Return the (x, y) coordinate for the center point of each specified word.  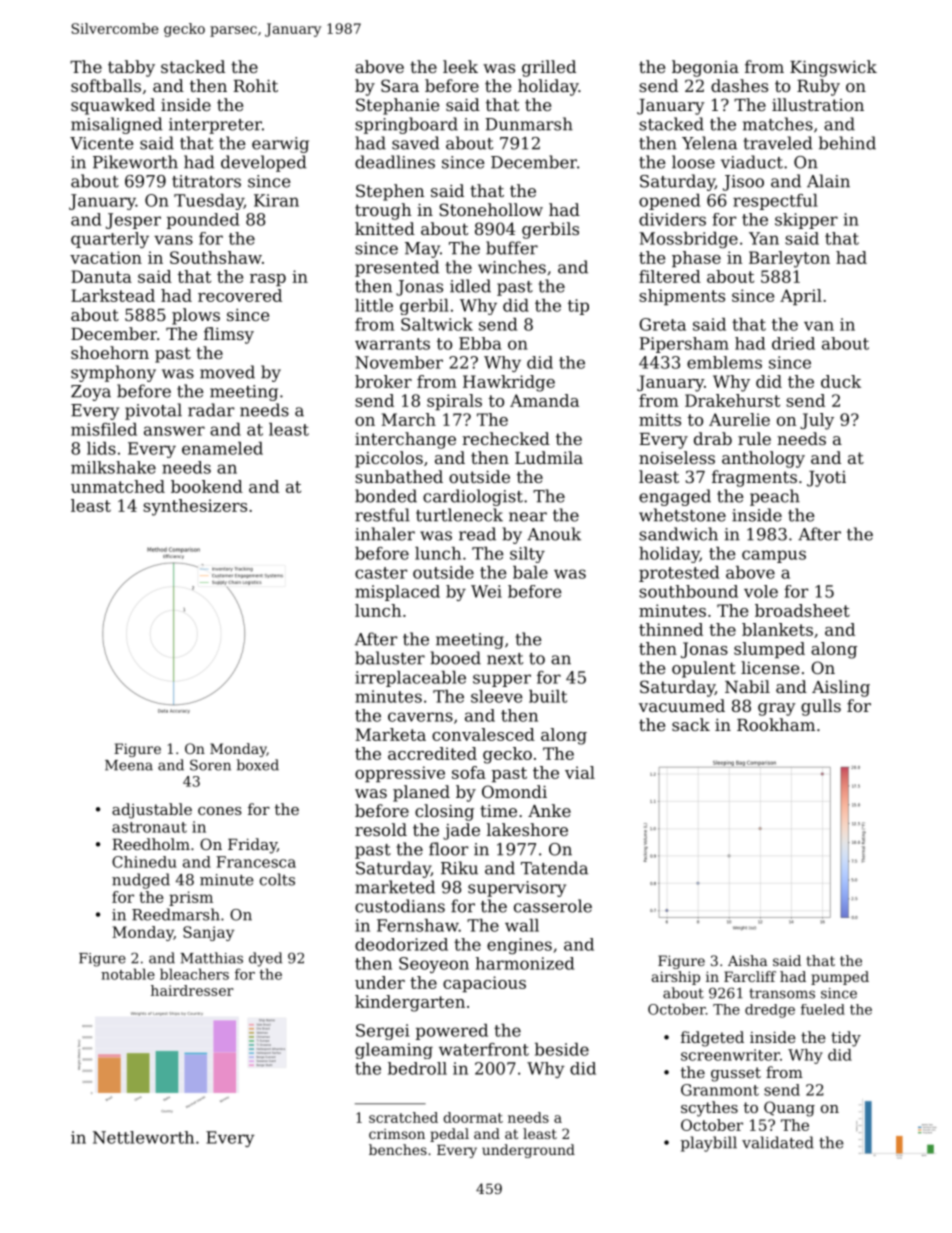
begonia (705, 68)
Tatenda (554, 868)
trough (383, 211)
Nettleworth (143, 1137)
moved (227, 372)
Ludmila (549, 457)
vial (580, 772)
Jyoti (826, 479)
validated (778, 1142)
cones (220, 811)
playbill (709, 1144)
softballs (106, 85)
